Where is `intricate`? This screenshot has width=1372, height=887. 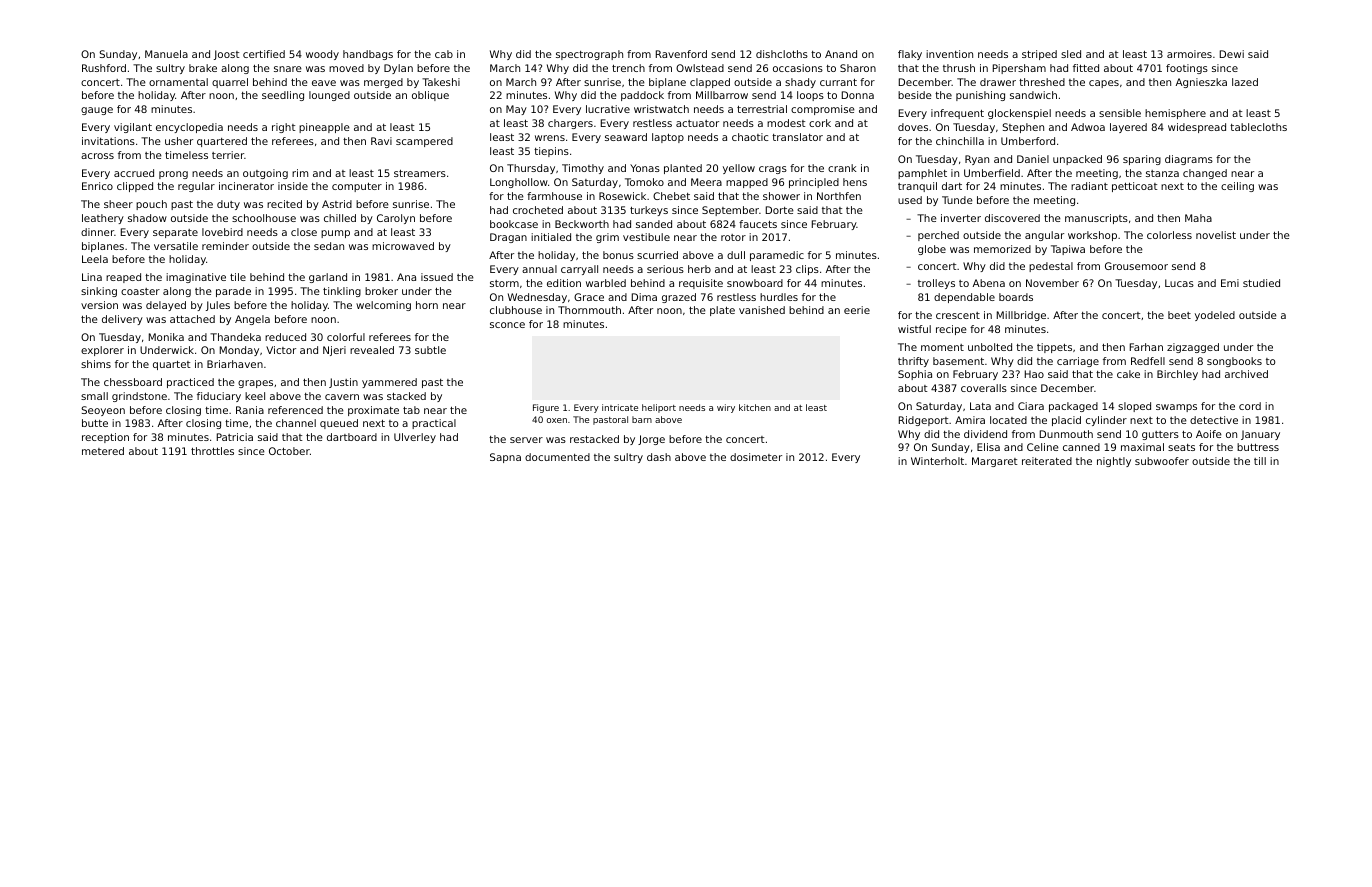
intricate is located at coordinates (620, 407).
